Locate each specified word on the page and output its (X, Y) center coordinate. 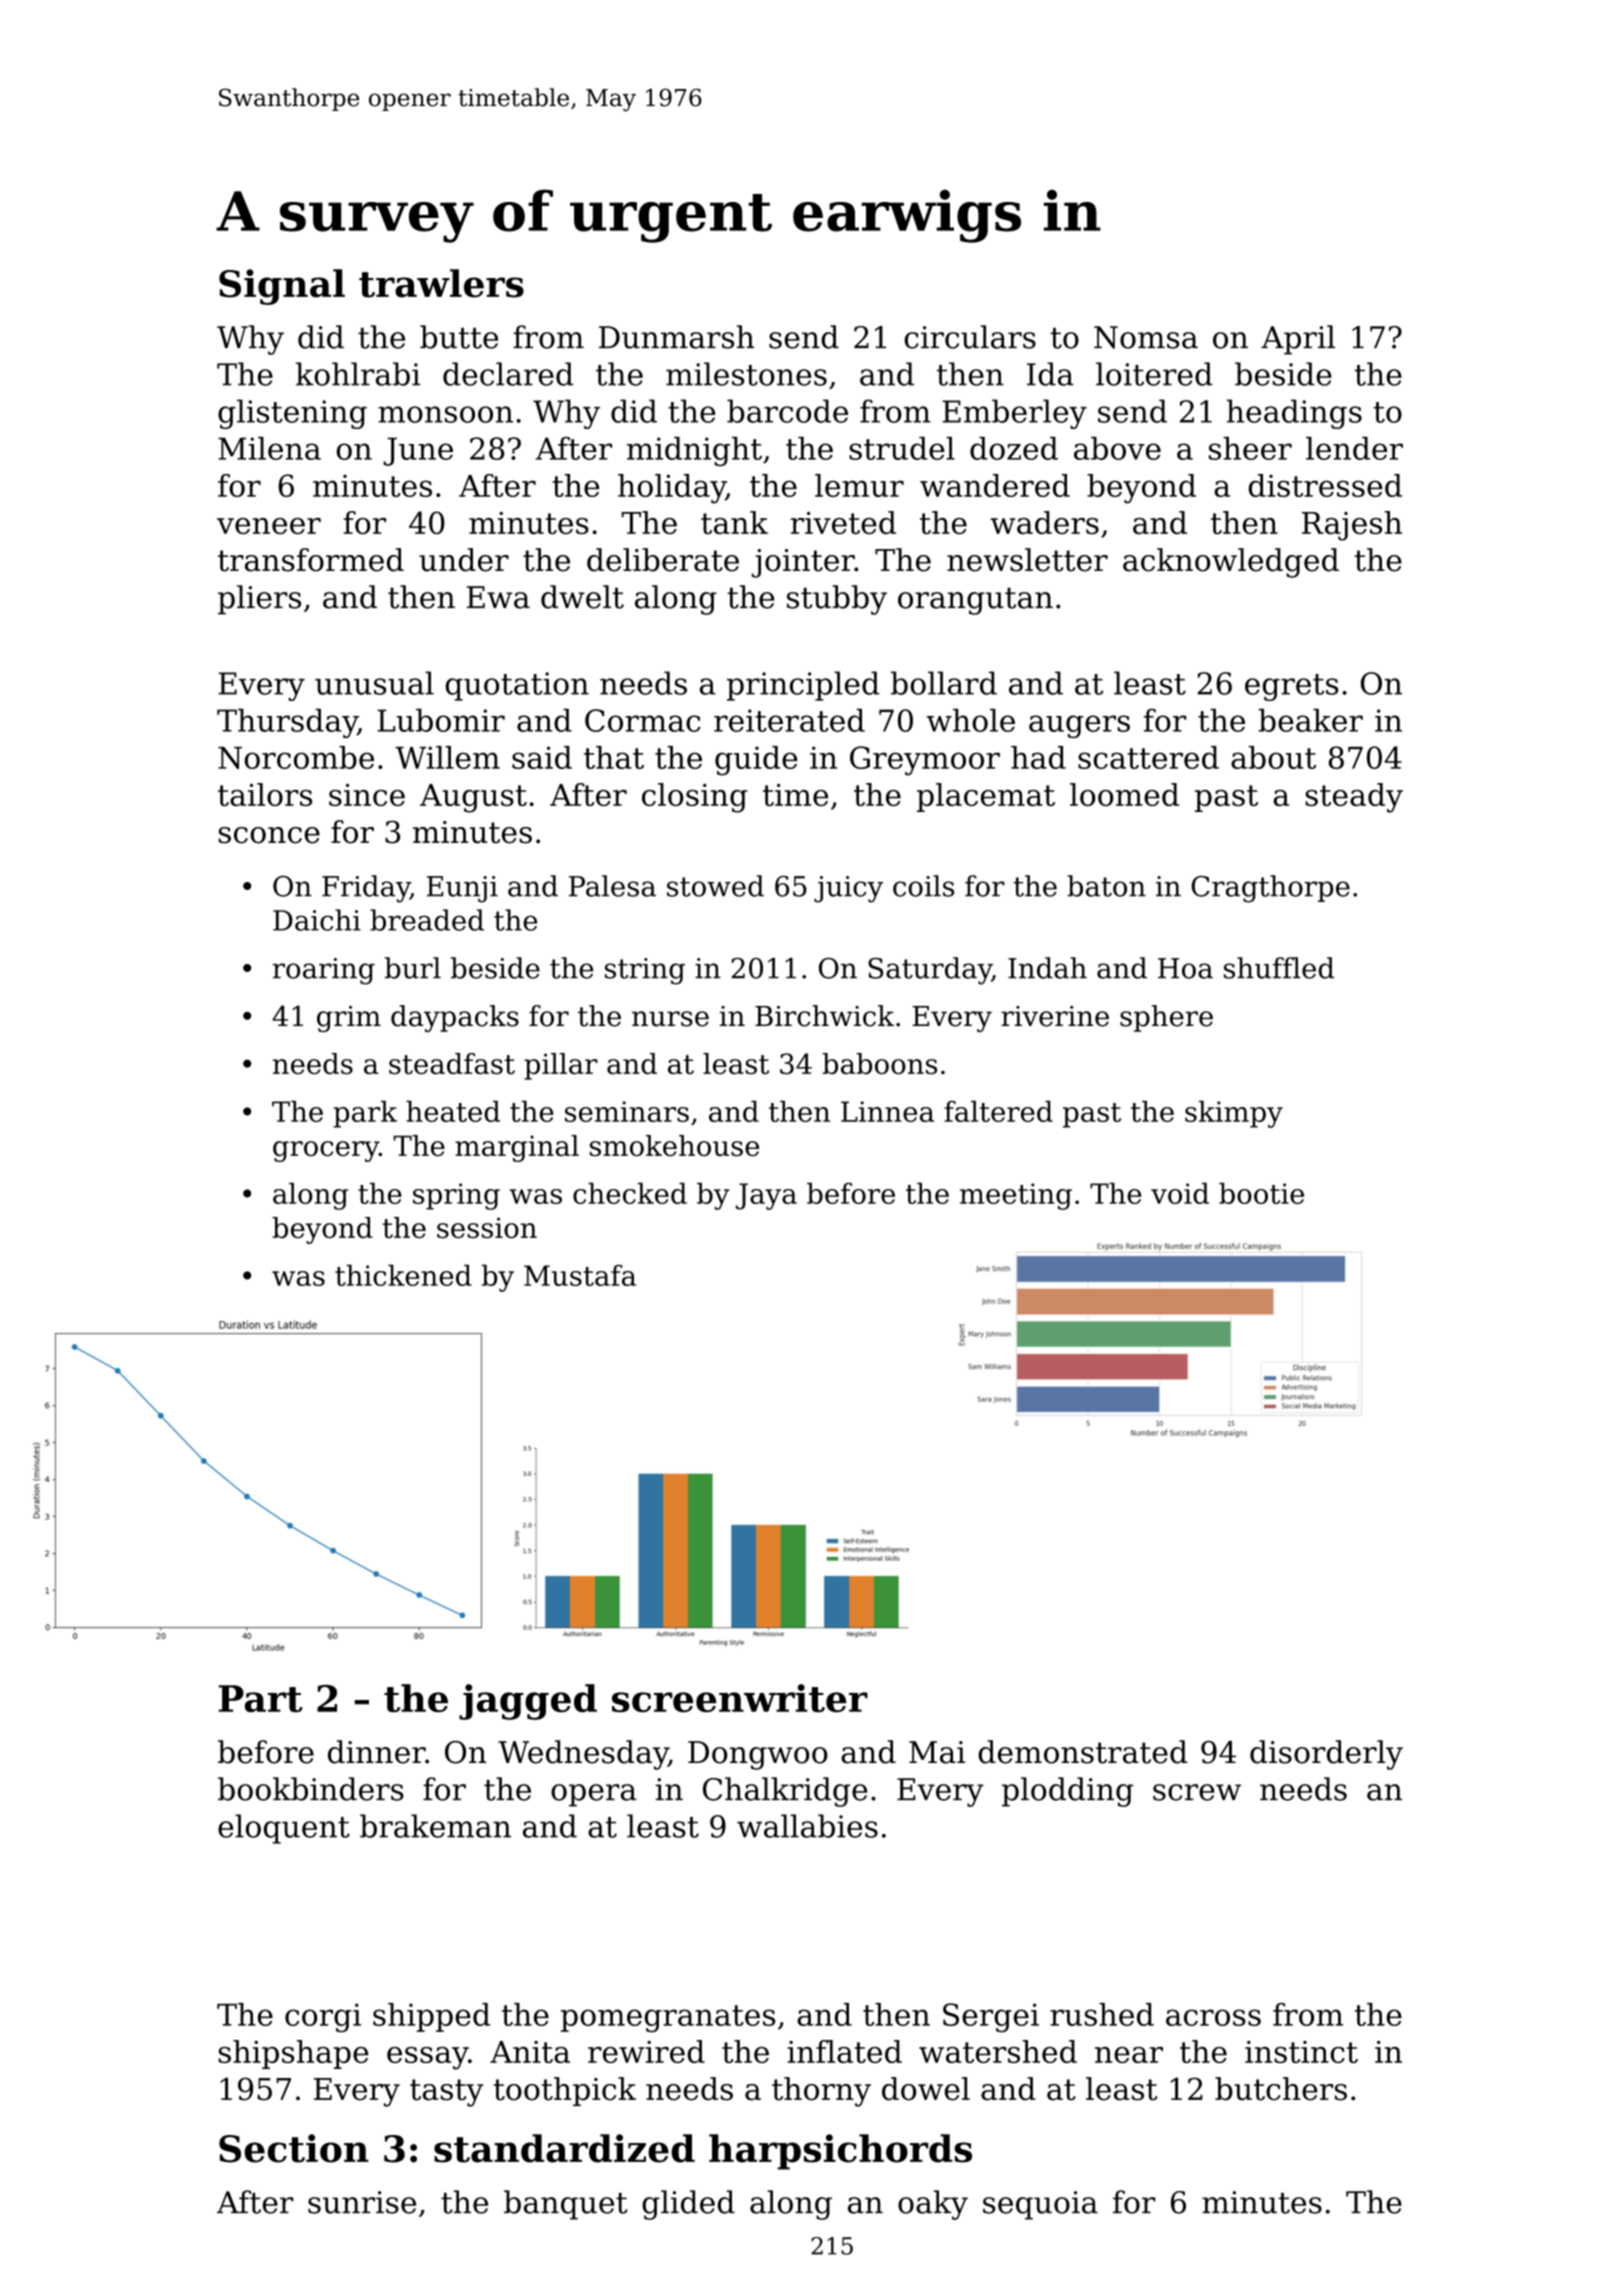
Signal (282, 287)
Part (261, 1698)
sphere (1166, 1018)
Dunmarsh (676, 337)
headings (1294, 414)
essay (427, 2058)
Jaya (766, 1196)
